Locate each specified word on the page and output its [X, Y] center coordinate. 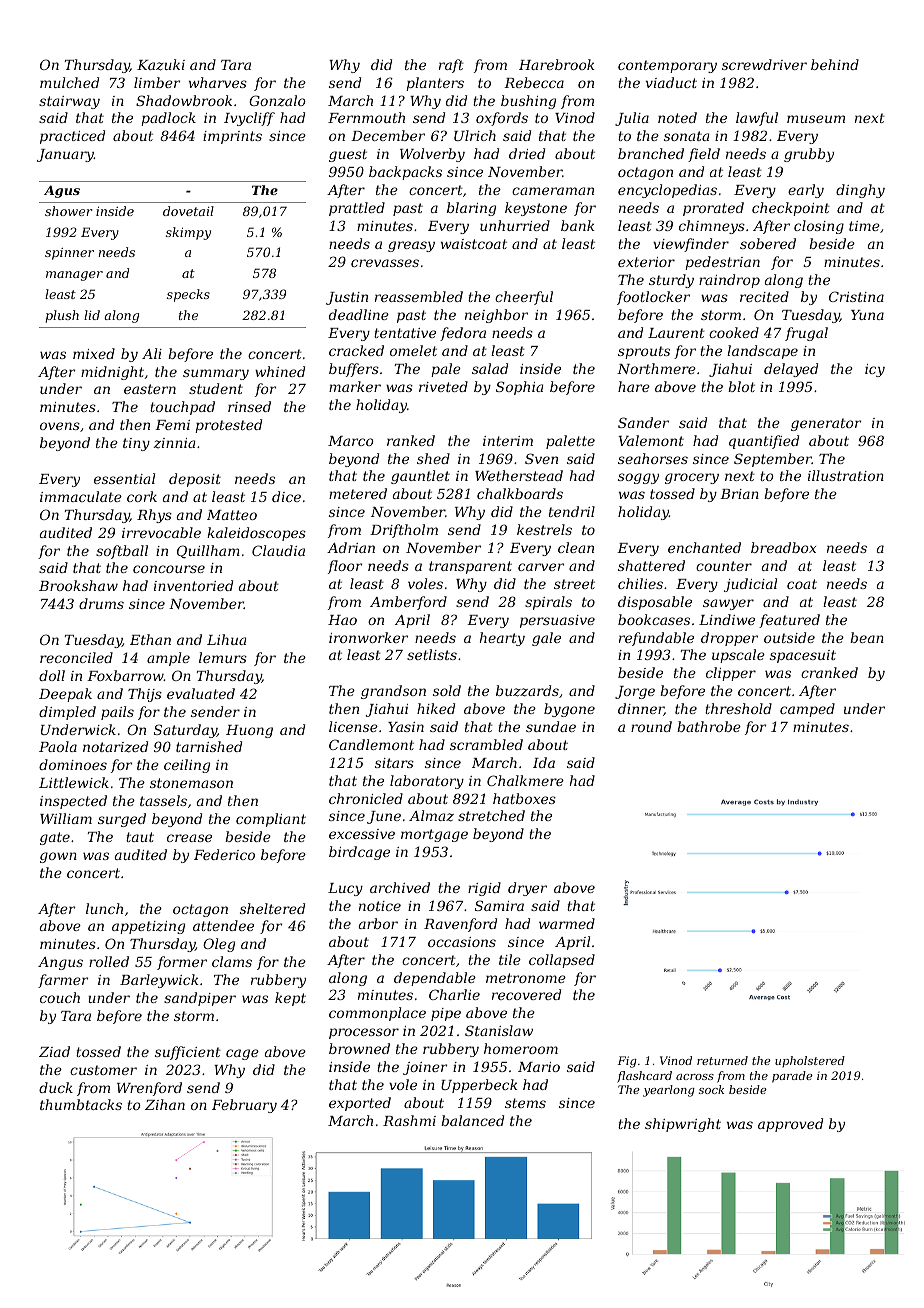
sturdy [671, 281]
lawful [757, 119]
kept [290, 999]
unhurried [515, 225]
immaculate [81, 496]
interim [508, 441]
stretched [491, 815]
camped [807, 710]
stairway [69, 102]
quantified [764, 442]
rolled [109, 961]
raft [451, 66]
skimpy [188, 233]
